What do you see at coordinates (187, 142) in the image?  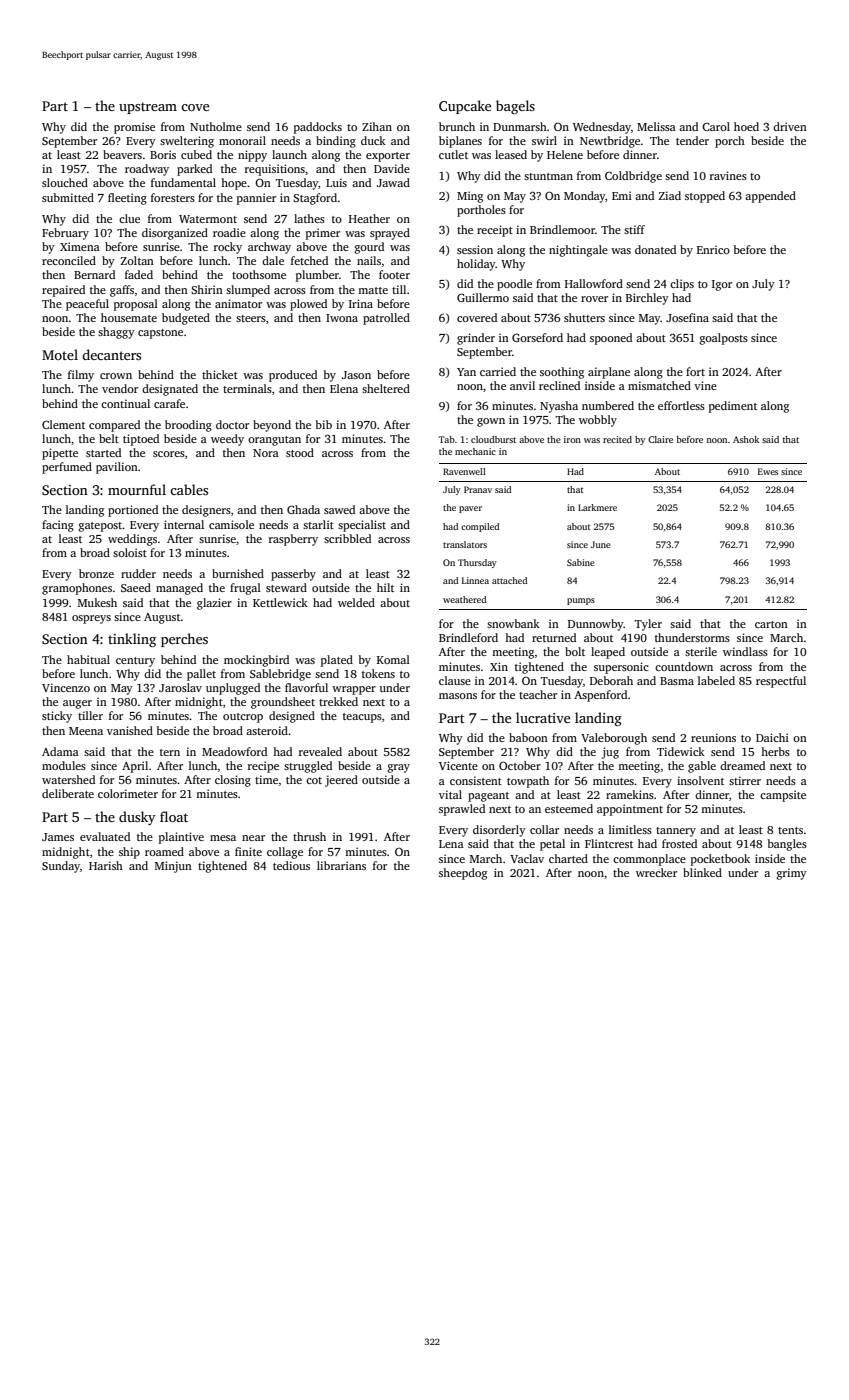 I see `sweltering` at bounding box center [187, 142].
